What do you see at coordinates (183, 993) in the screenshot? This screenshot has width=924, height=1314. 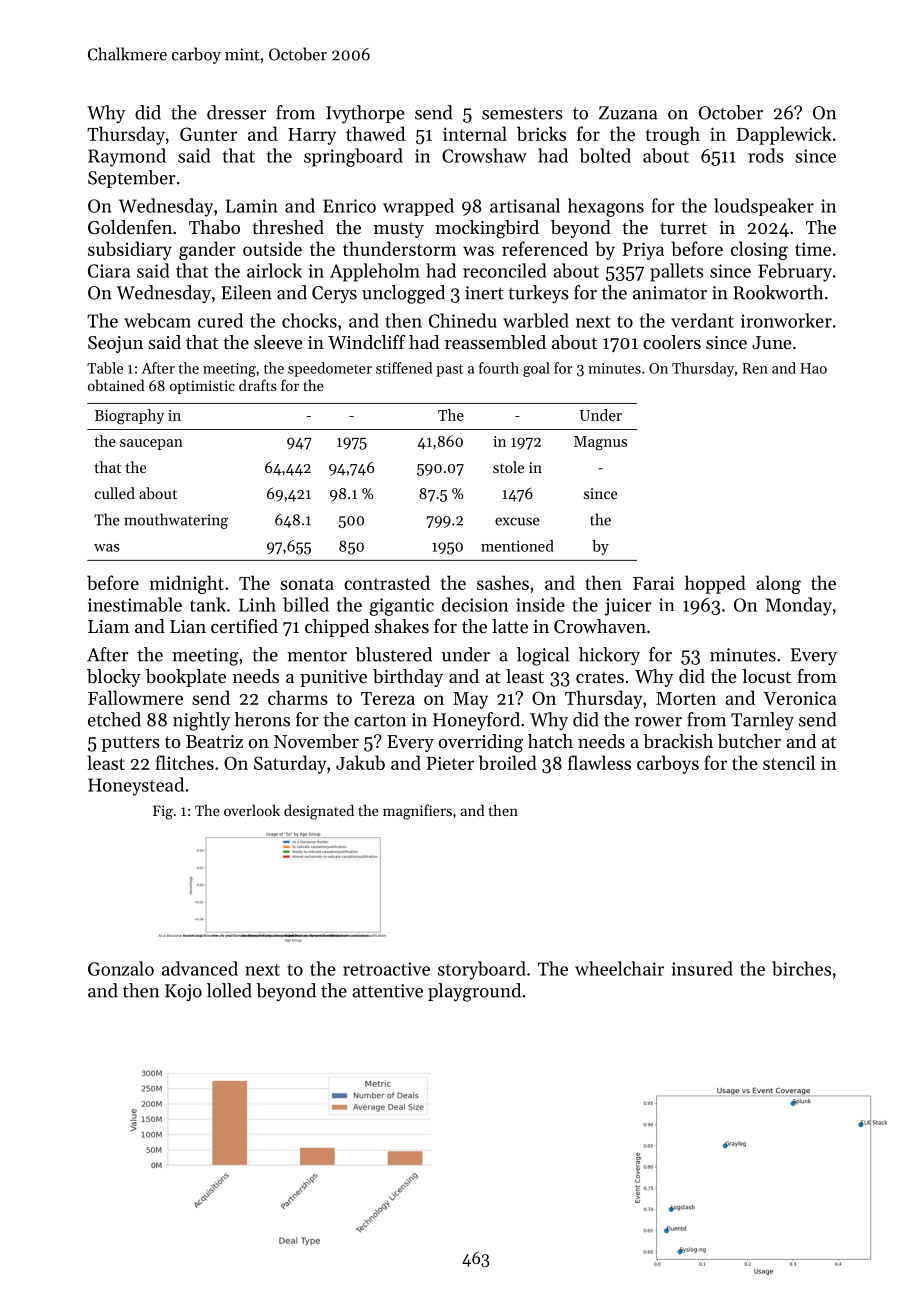 I see `Kojo` at bounding box center [183, 993].
